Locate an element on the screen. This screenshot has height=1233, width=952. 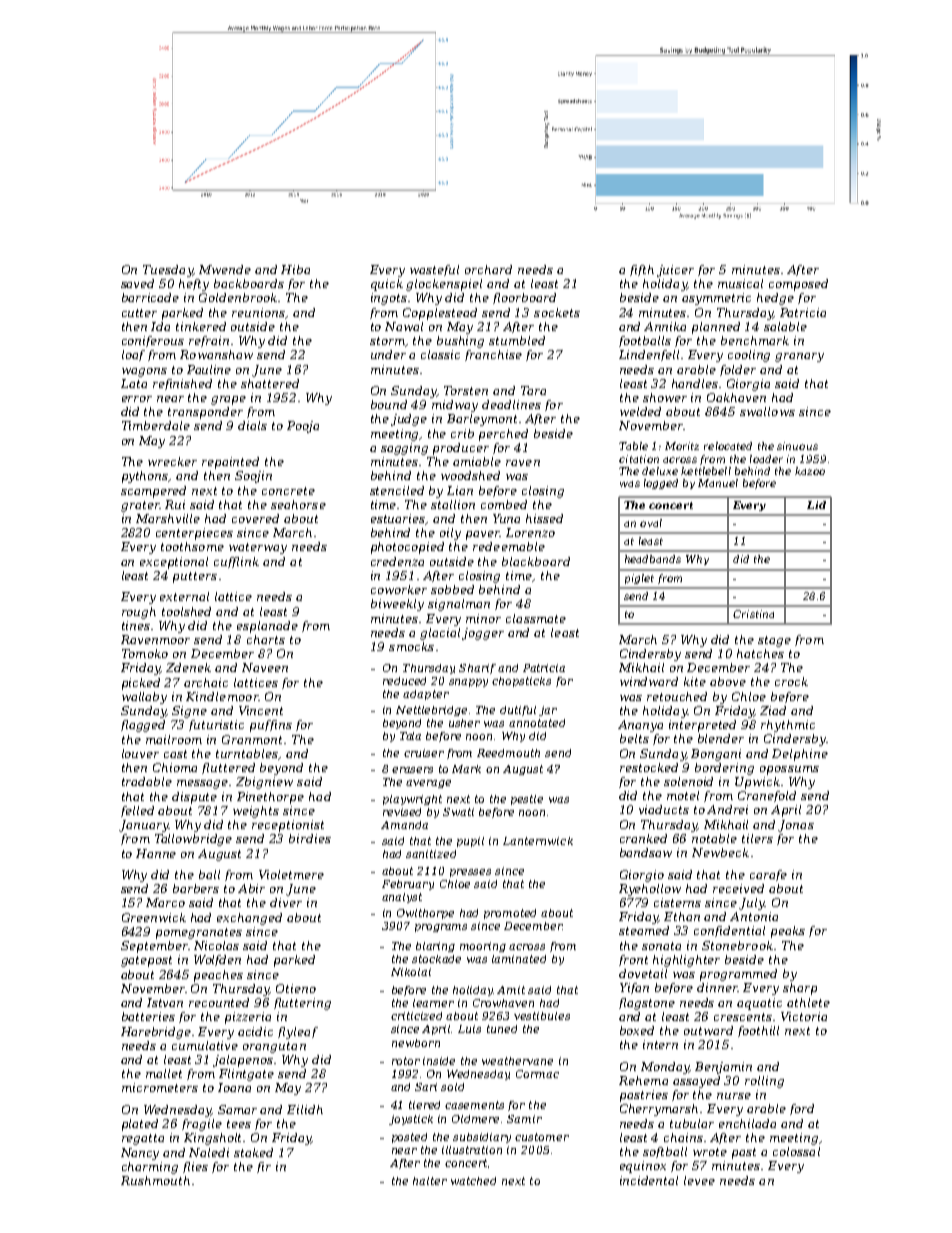
Nettlebridge is located at coordinates (431, 711).
